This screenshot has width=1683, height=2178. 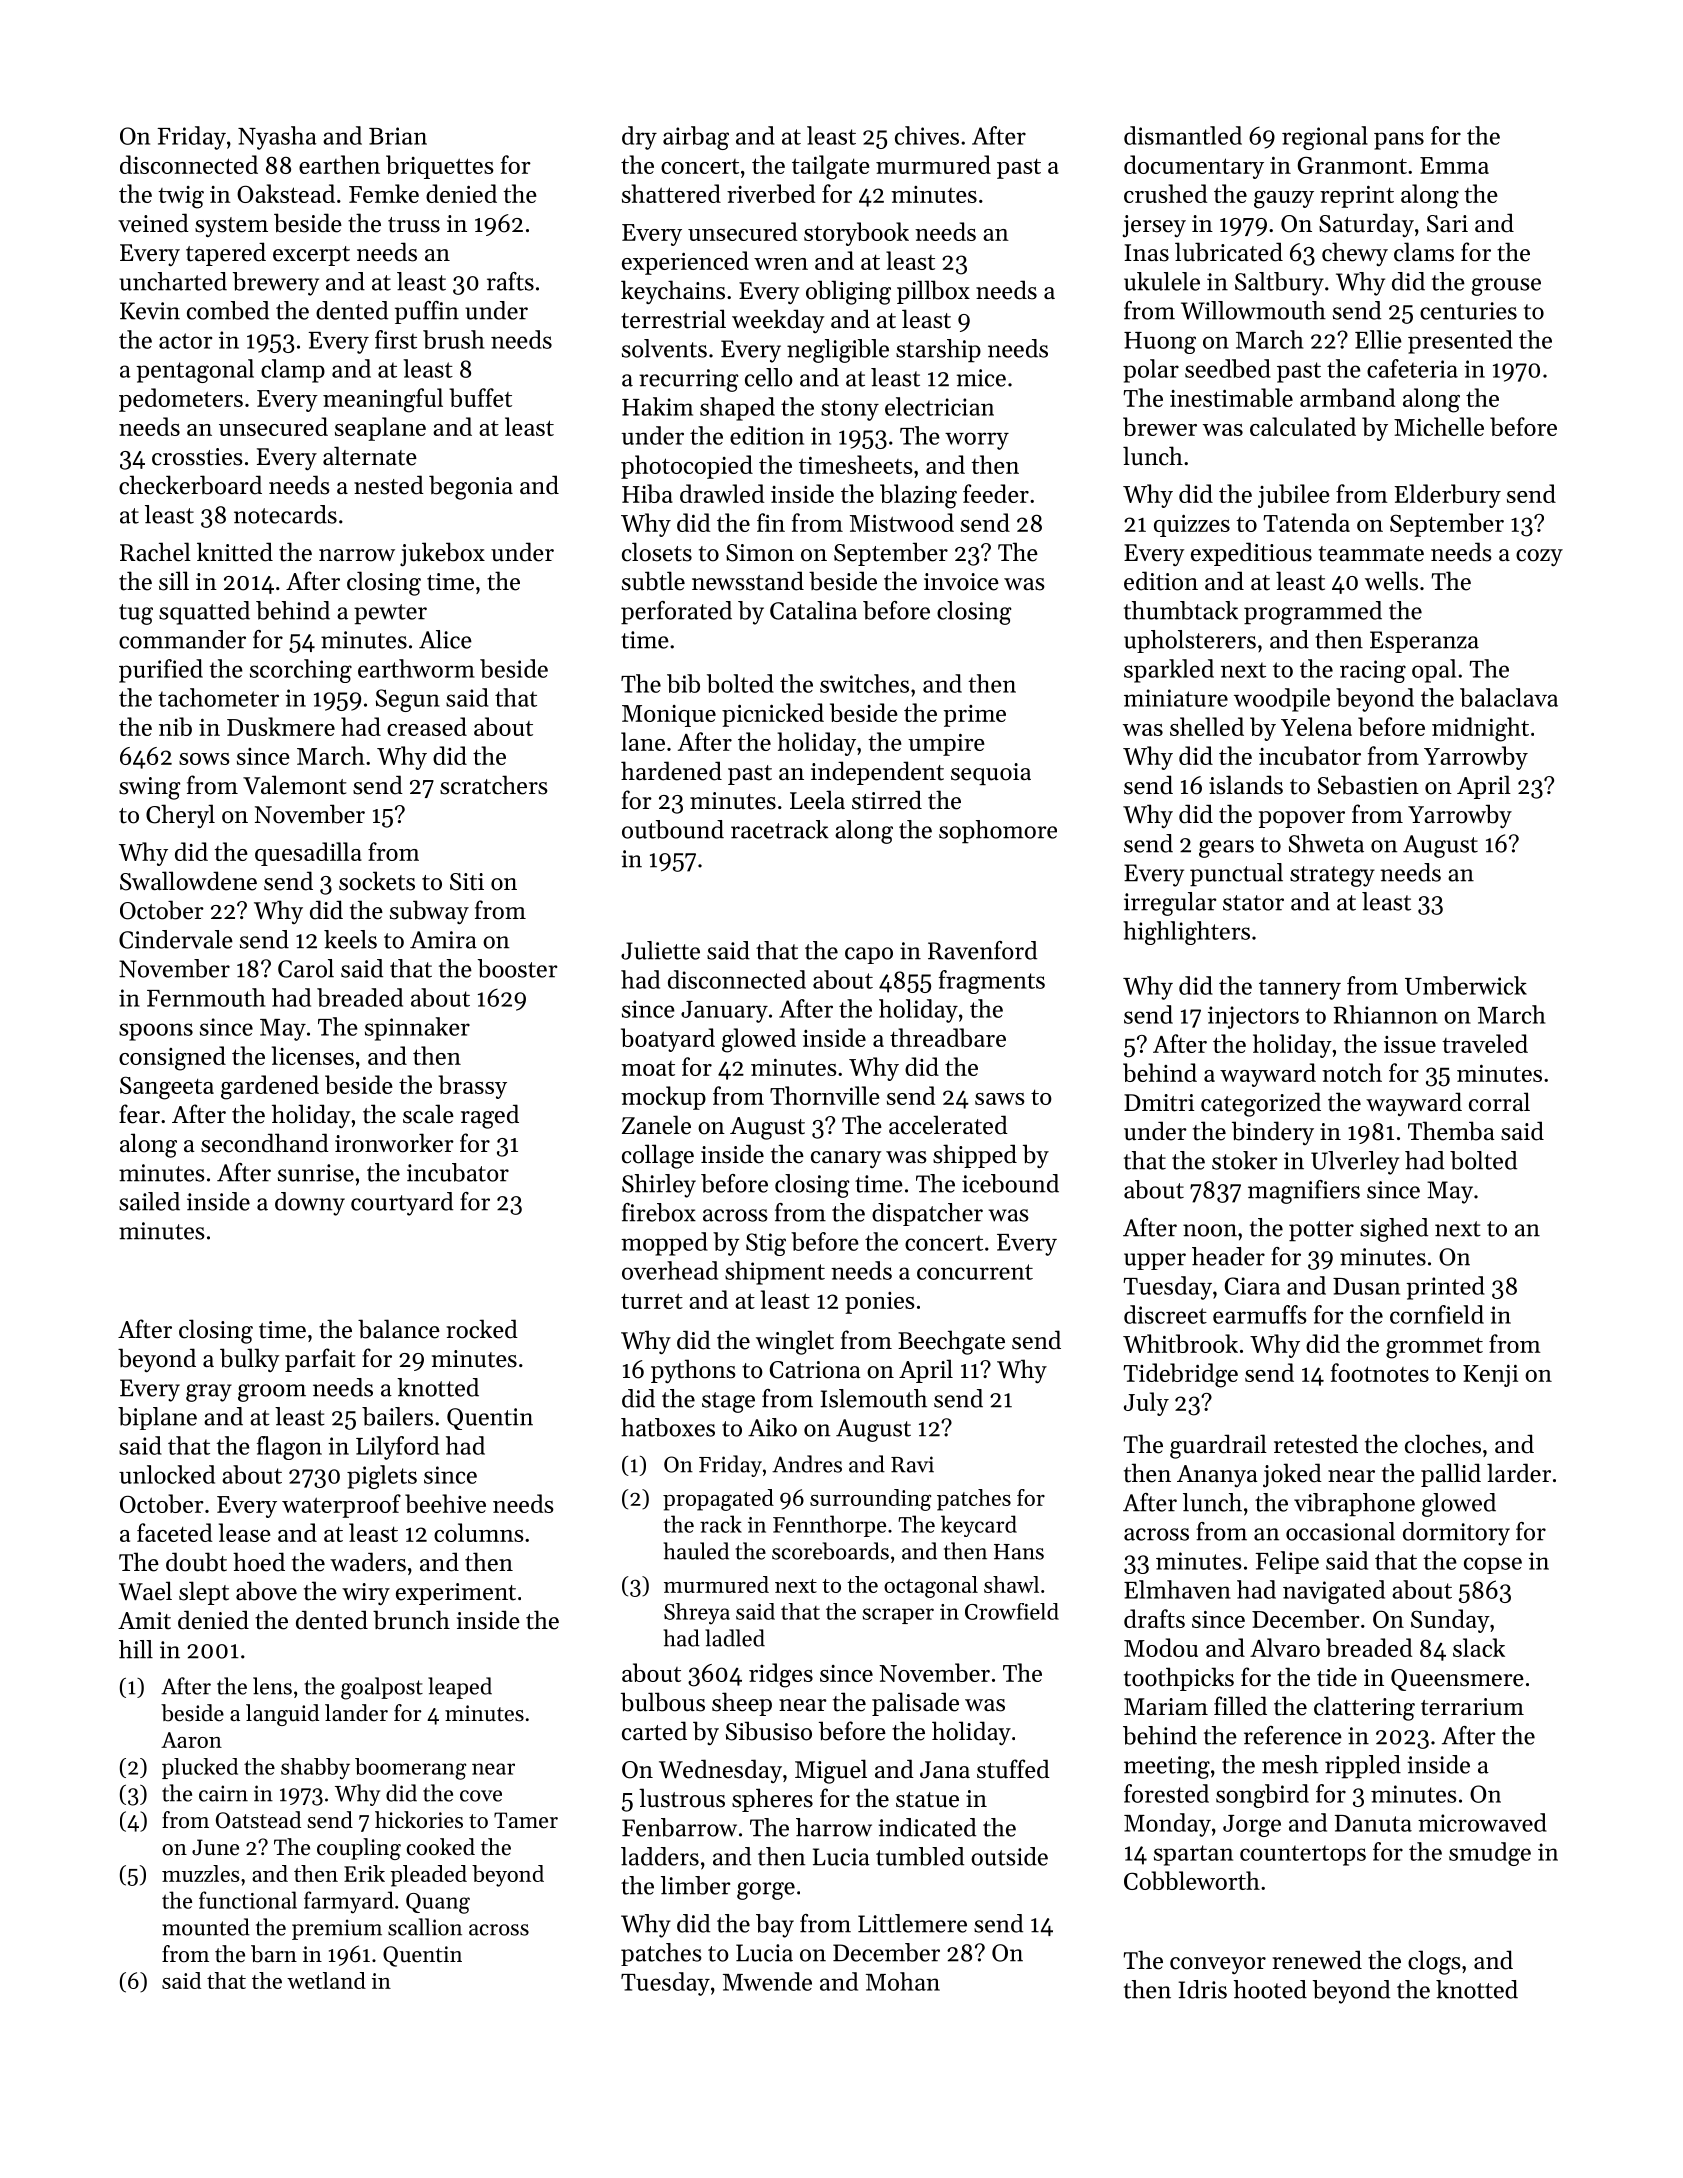 I want to click on fragments, so click(x=992, y=982).
